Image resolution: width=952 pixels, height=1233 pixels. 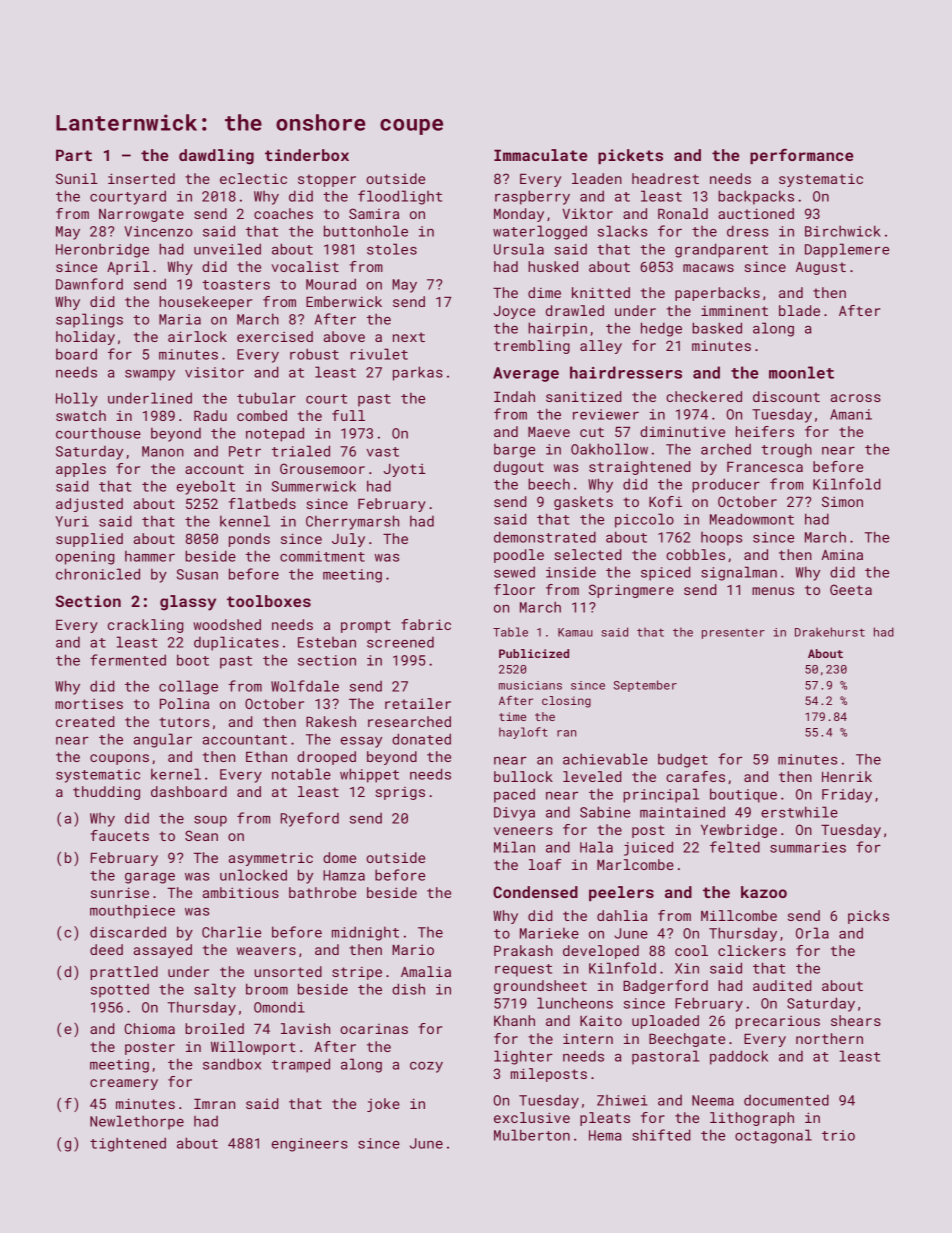 What do you see at coordinates (545, 864) in the image?
I see `loaf` at bounding box center [545, 864].
